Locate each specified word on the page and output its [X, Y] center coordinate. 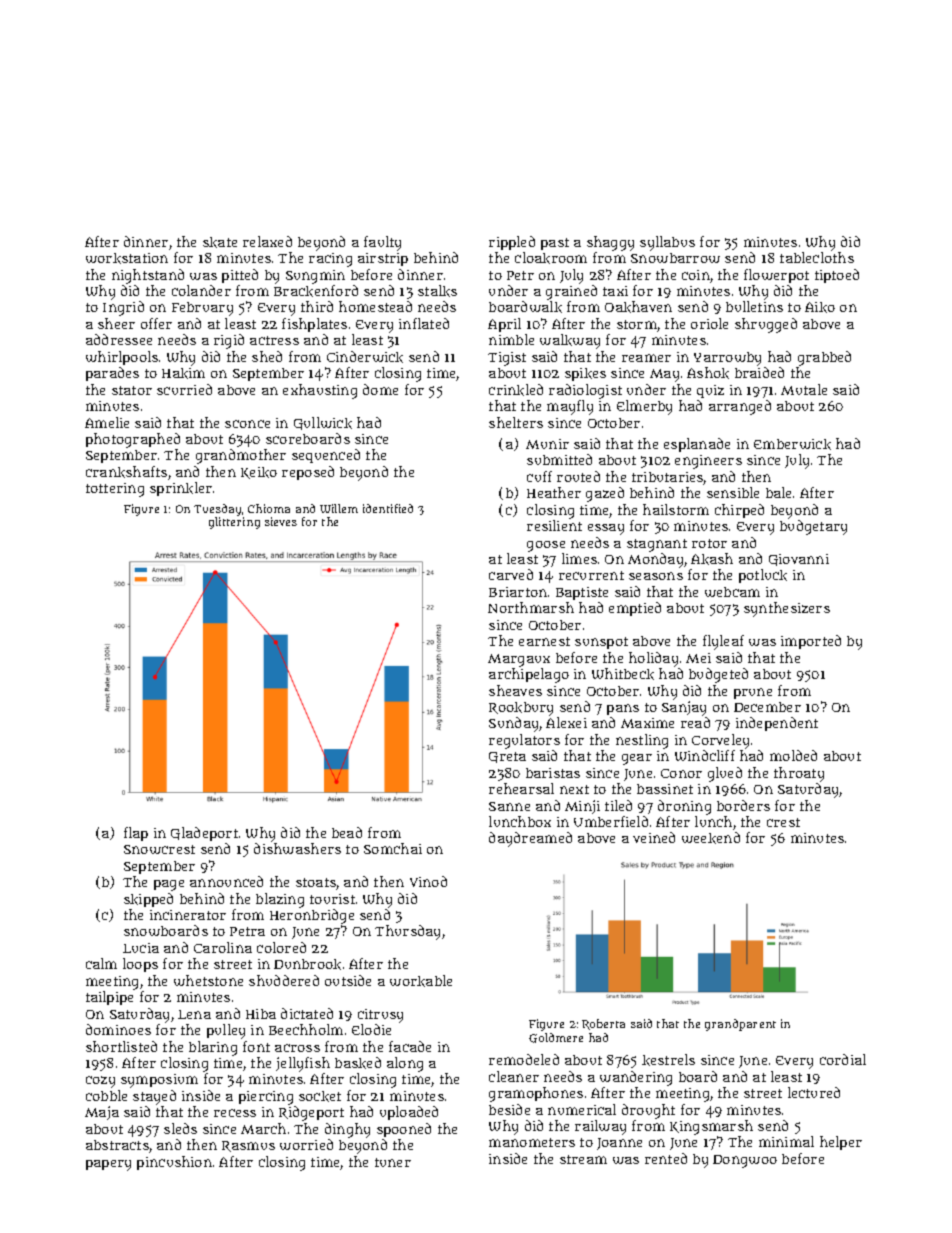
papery [108, 1165]
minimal [786, 1141]
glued [725, 774]
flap [136, 834]
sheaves [515, 690]
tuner [393, 1162]
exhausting [320, 391]
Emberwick [792, 444]
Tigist [507, 359]
